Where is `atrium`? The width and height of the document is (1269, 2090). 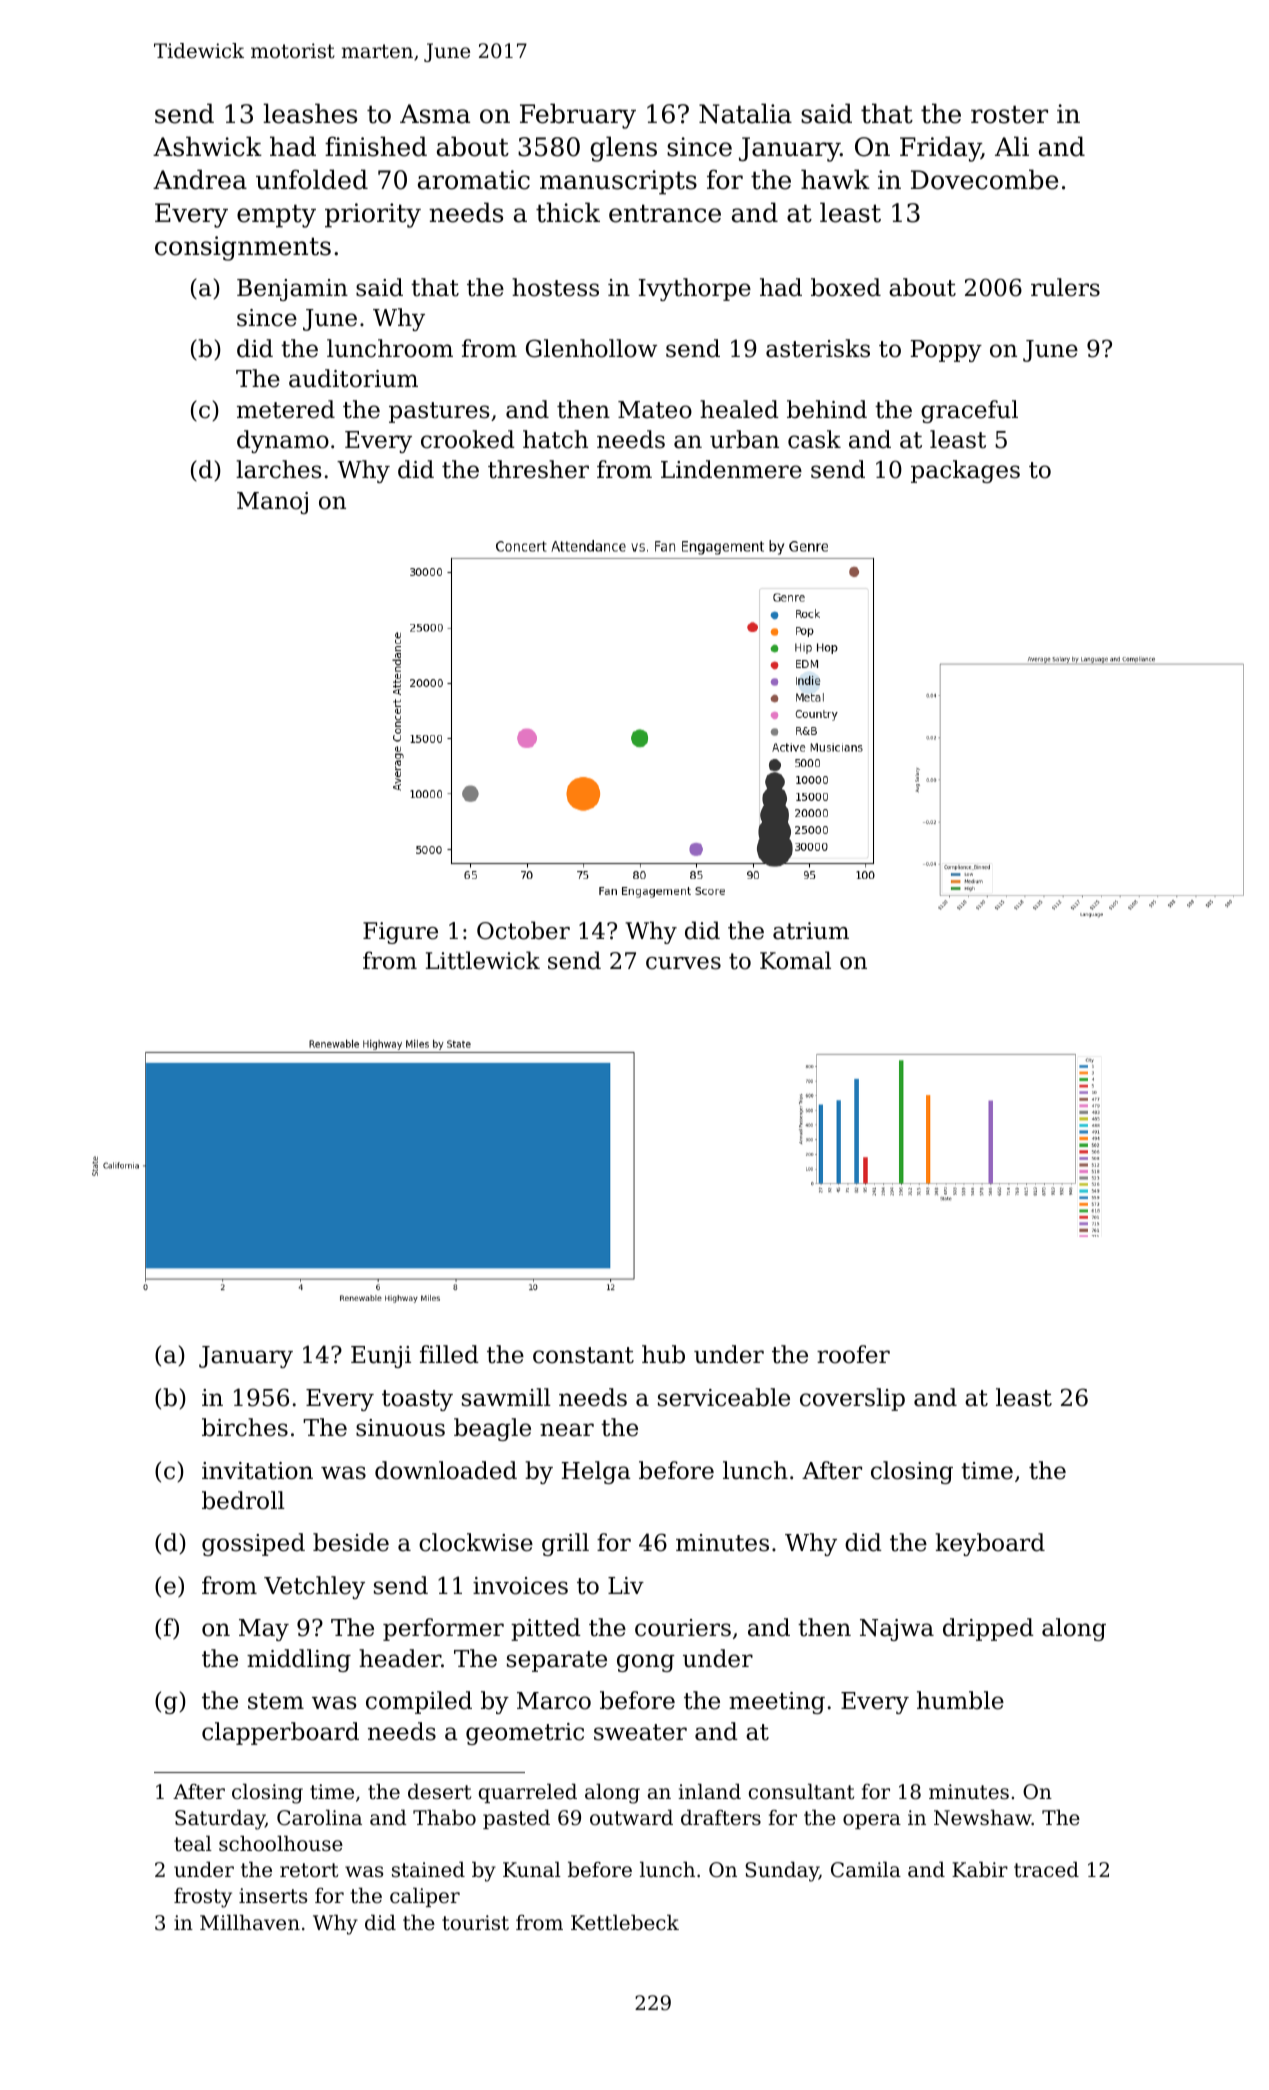 atrium is located at coordinates (811, 931).
